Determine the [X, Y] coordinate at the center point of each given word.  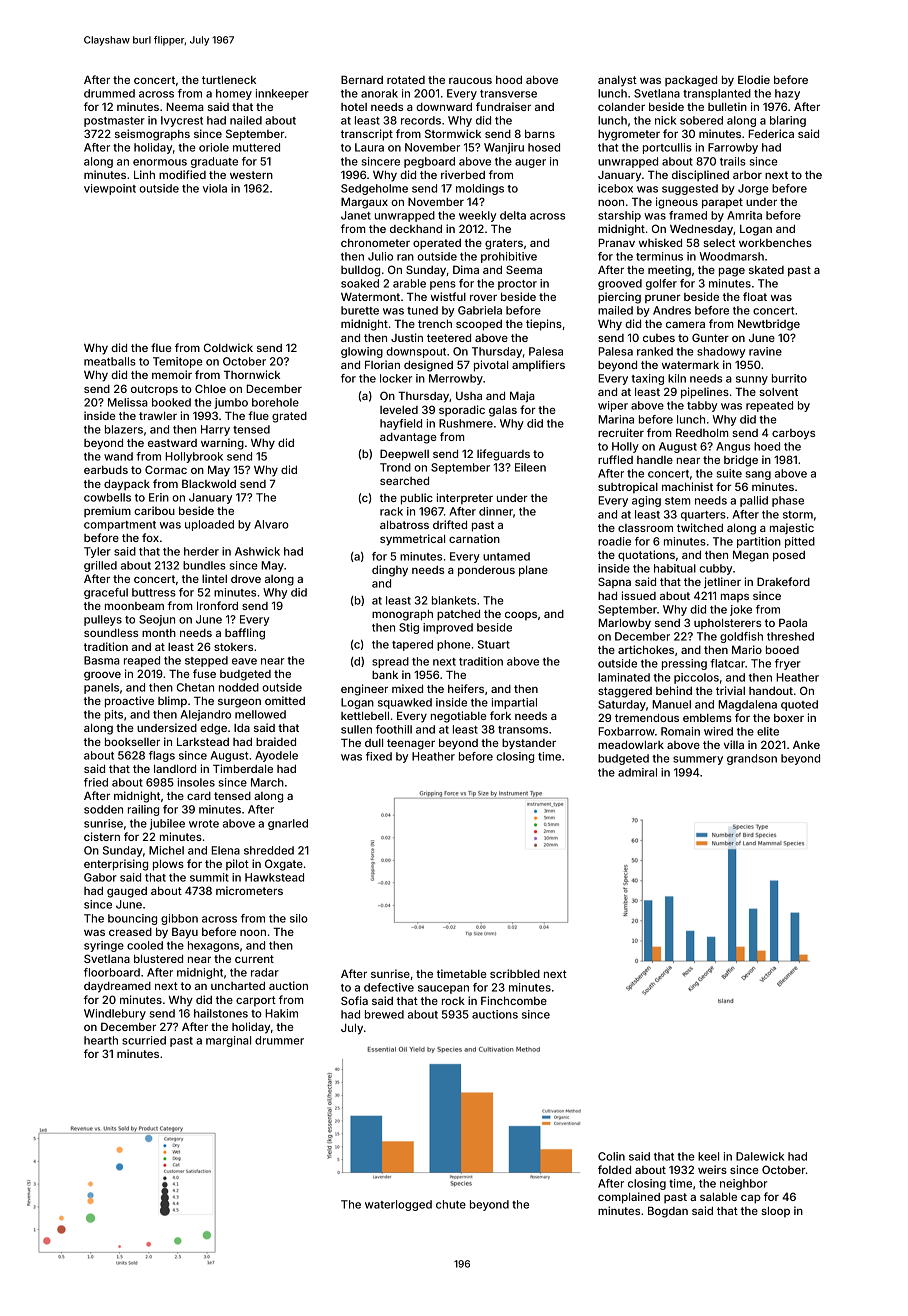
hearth [101, 1040]
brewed [384, 1014]
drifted [450, 524]
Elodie [754, 79]
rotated [406, 80]
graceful [106, 593]
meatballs [110, 361]
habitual [675, 568]
